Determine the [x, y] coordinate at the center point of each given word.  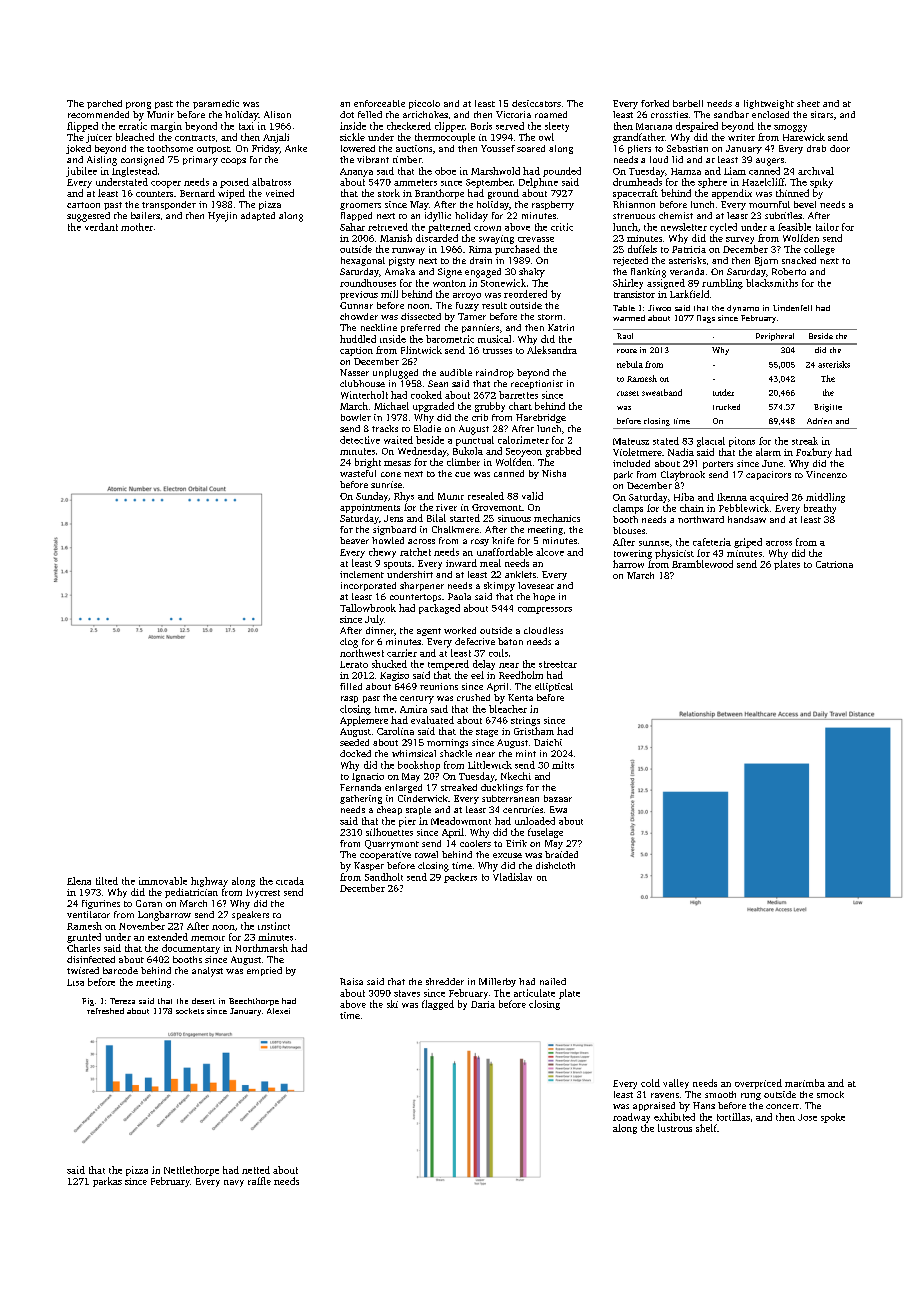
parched [104, 104]
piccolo [424, 104]
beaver [354, 540]
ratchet [415, 552]
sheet [808, 103]
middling [825, 498]
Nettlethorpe [191, 1171]
